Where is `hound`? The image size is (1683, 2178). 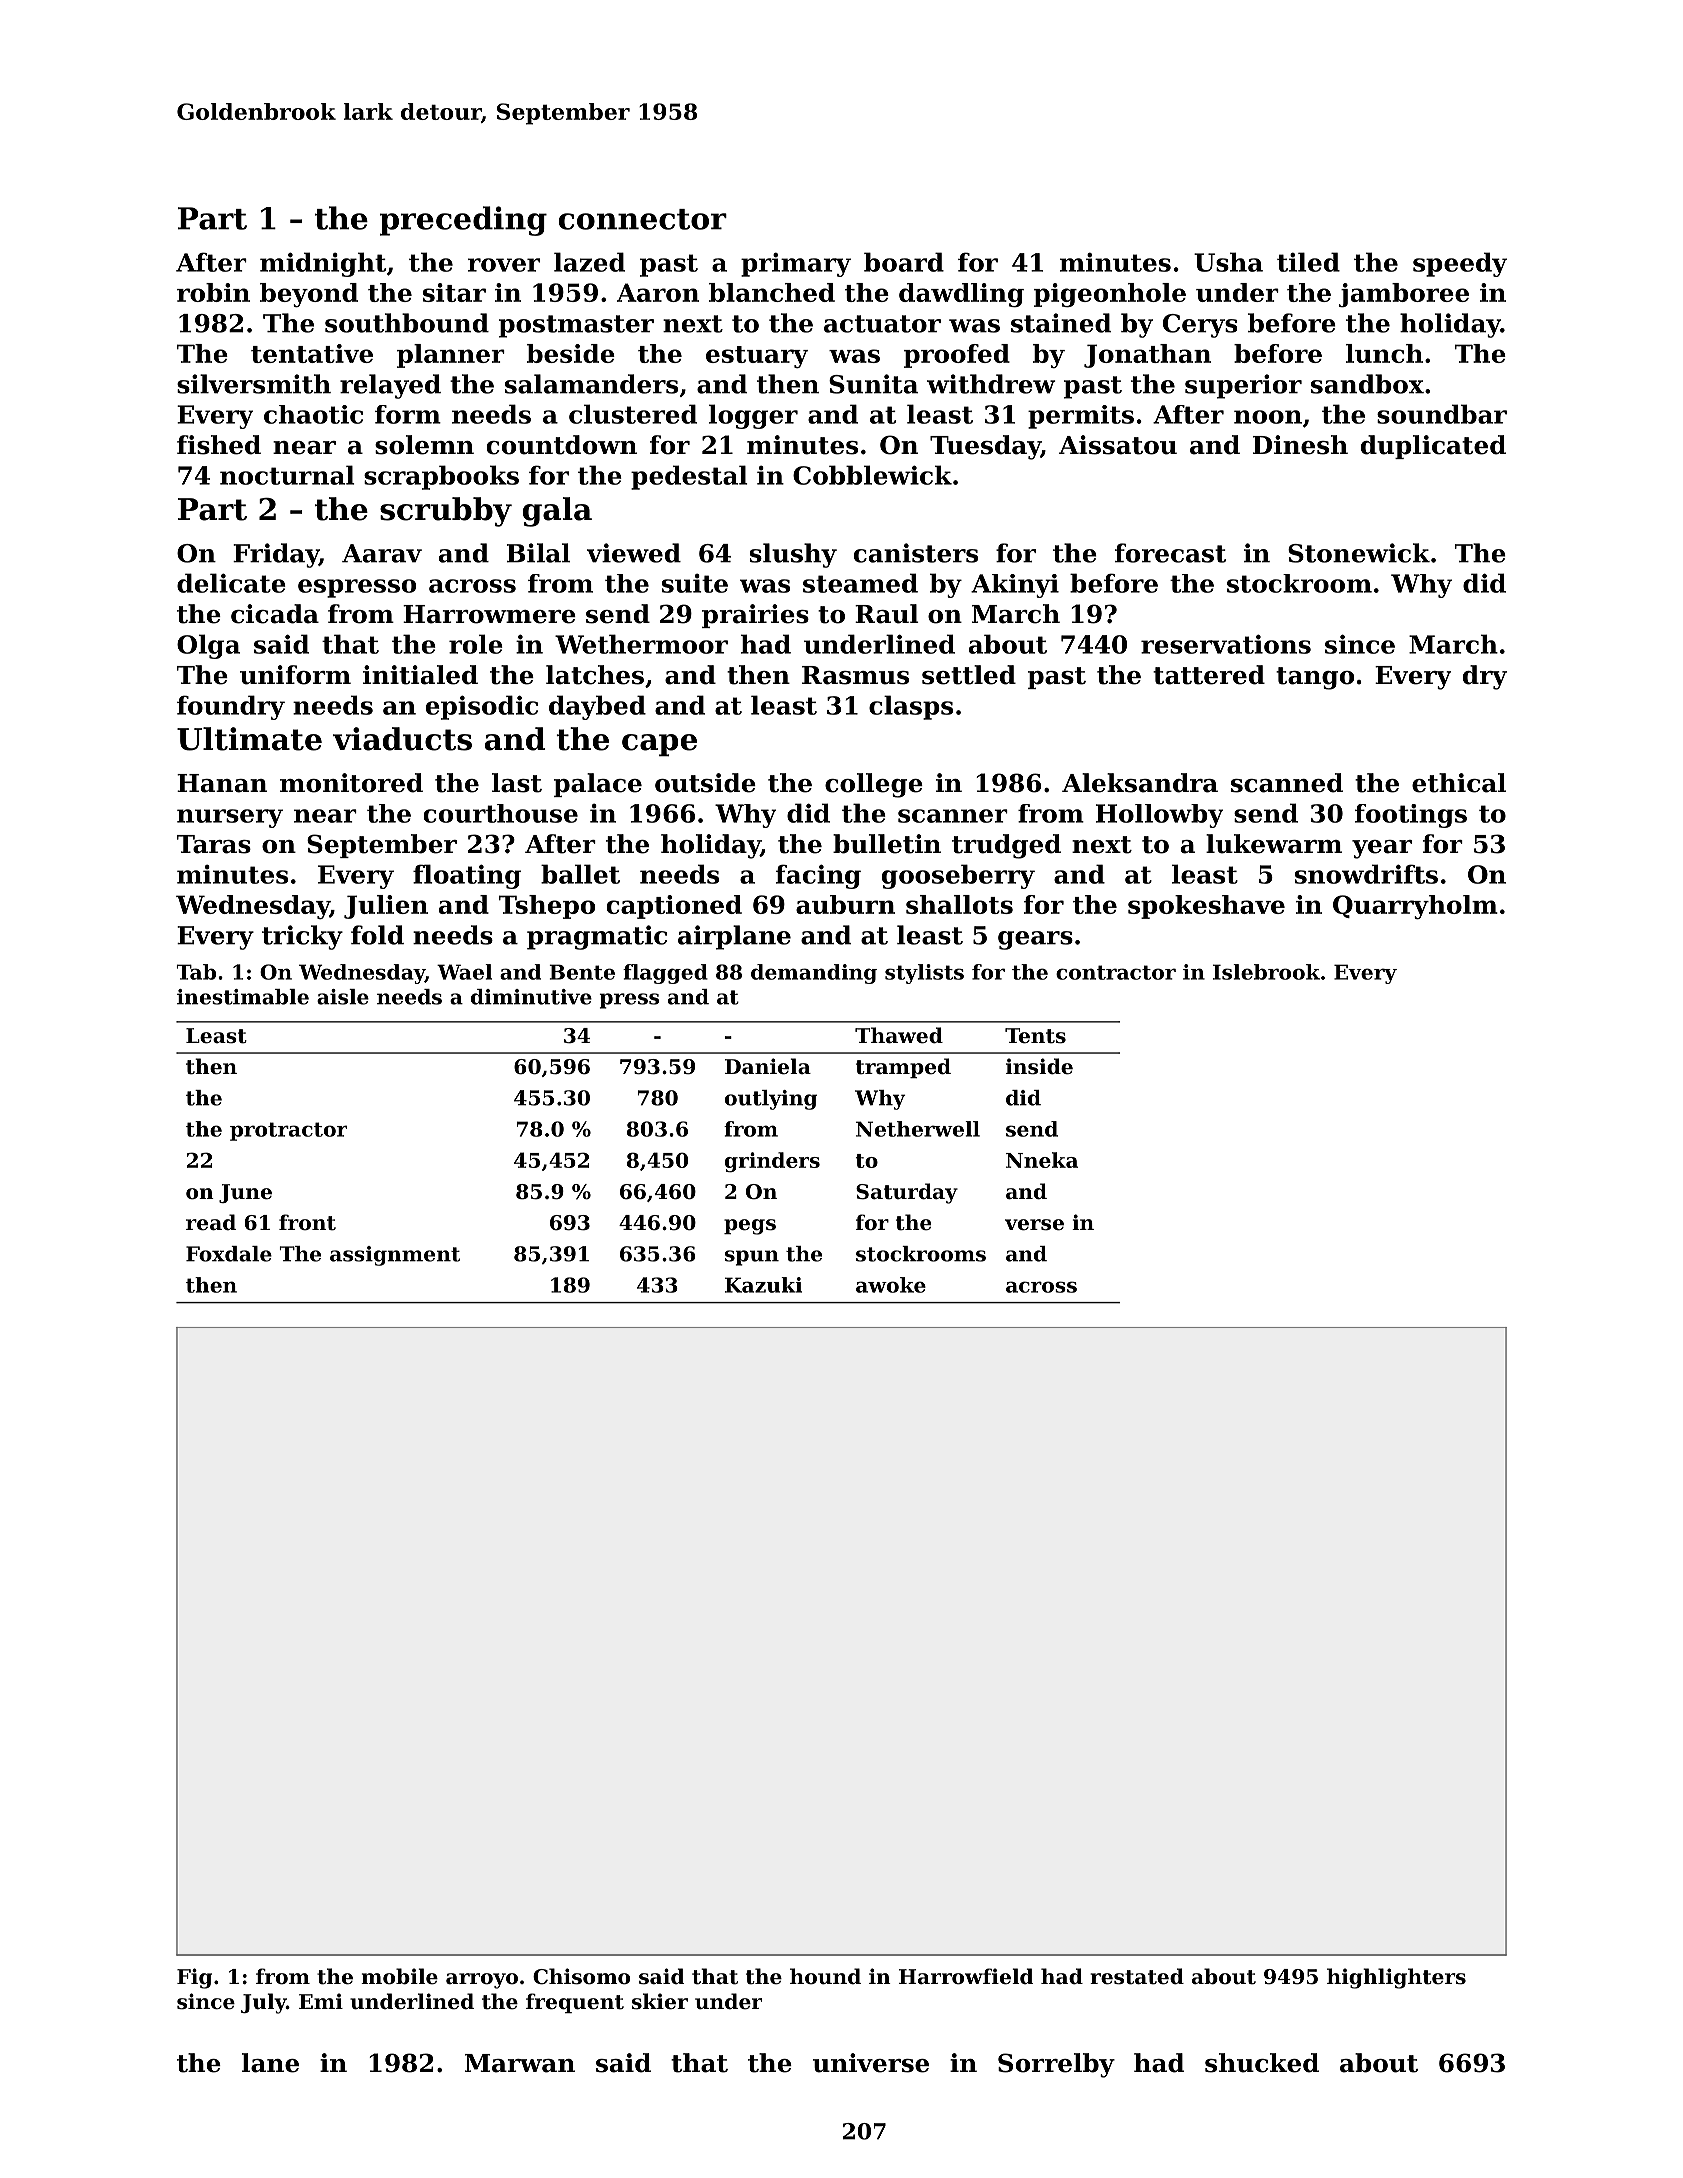
hound is located at coordinates (825, 1976).
